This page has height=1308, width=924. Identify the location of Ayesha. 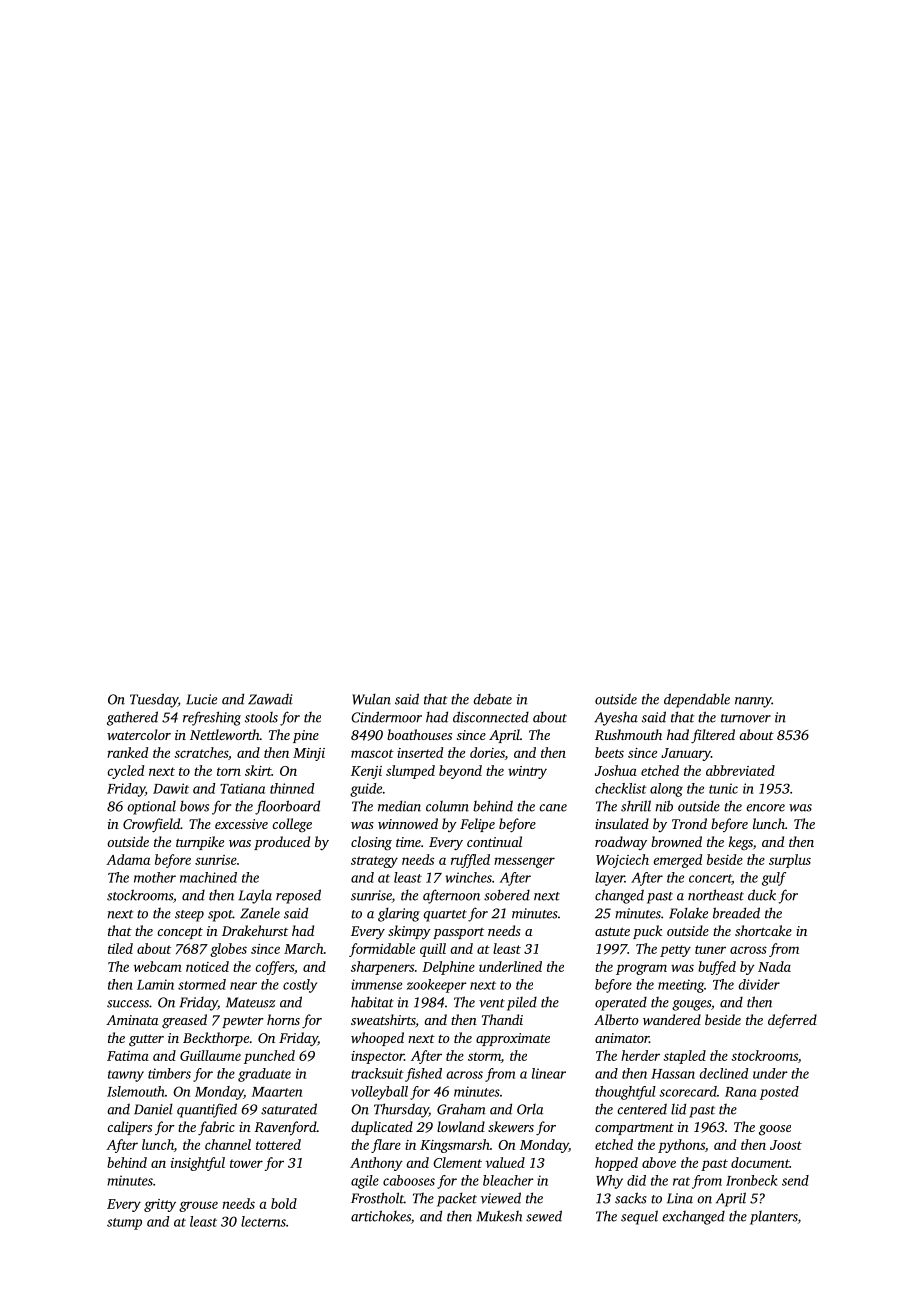
(616, 718).
